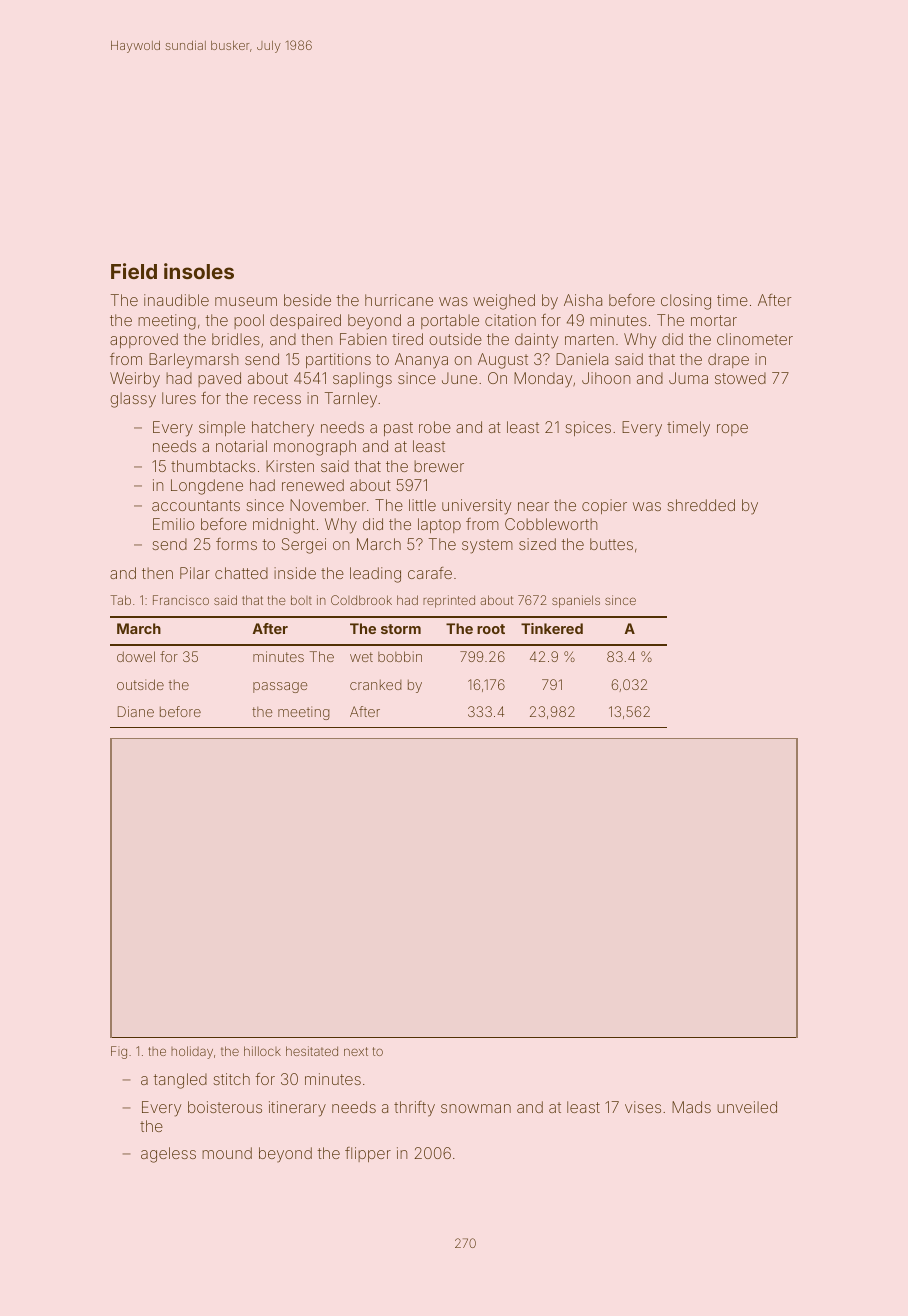 The height and width of the screenshot is (1316, 908). What do you see at coordinates (168, 1155) in the screenshot?
I see `ageless` at bounding box center [168, 1155].
